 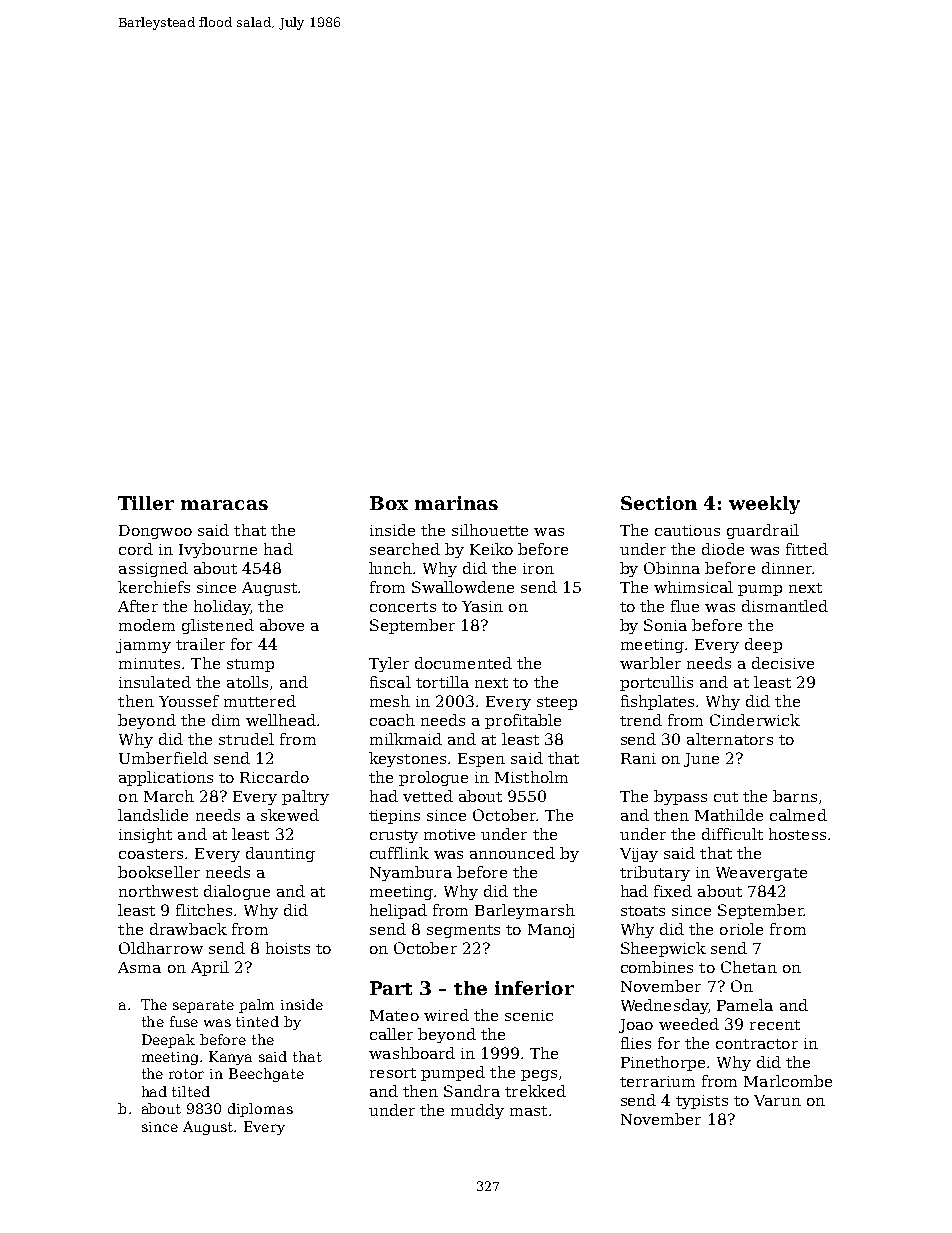 I want to click on diplomas, so click(x=260, y=1110).
